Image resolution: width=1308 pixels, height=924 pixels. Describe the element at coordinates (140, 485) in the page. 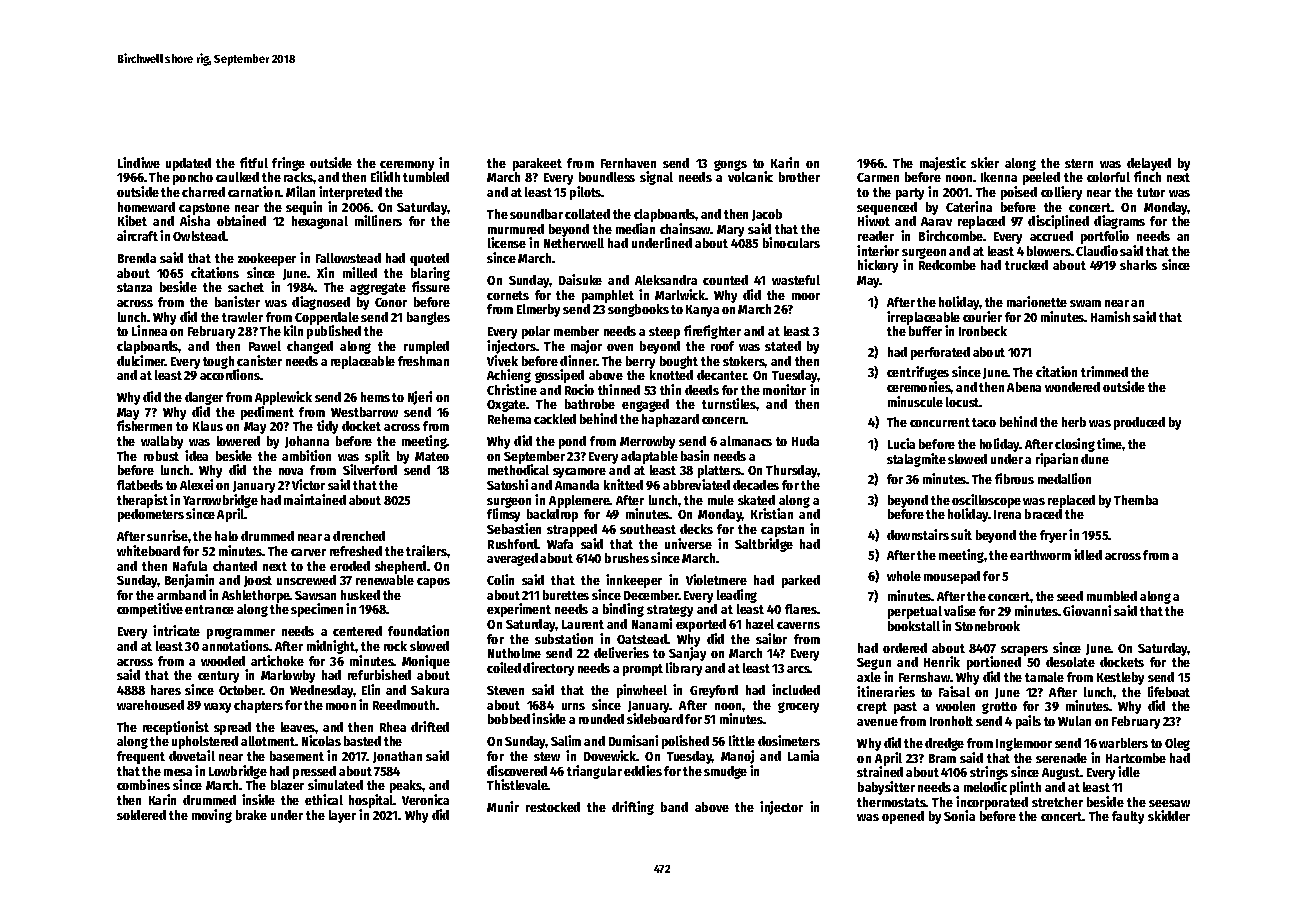

I see `flatbeds` at that location.
